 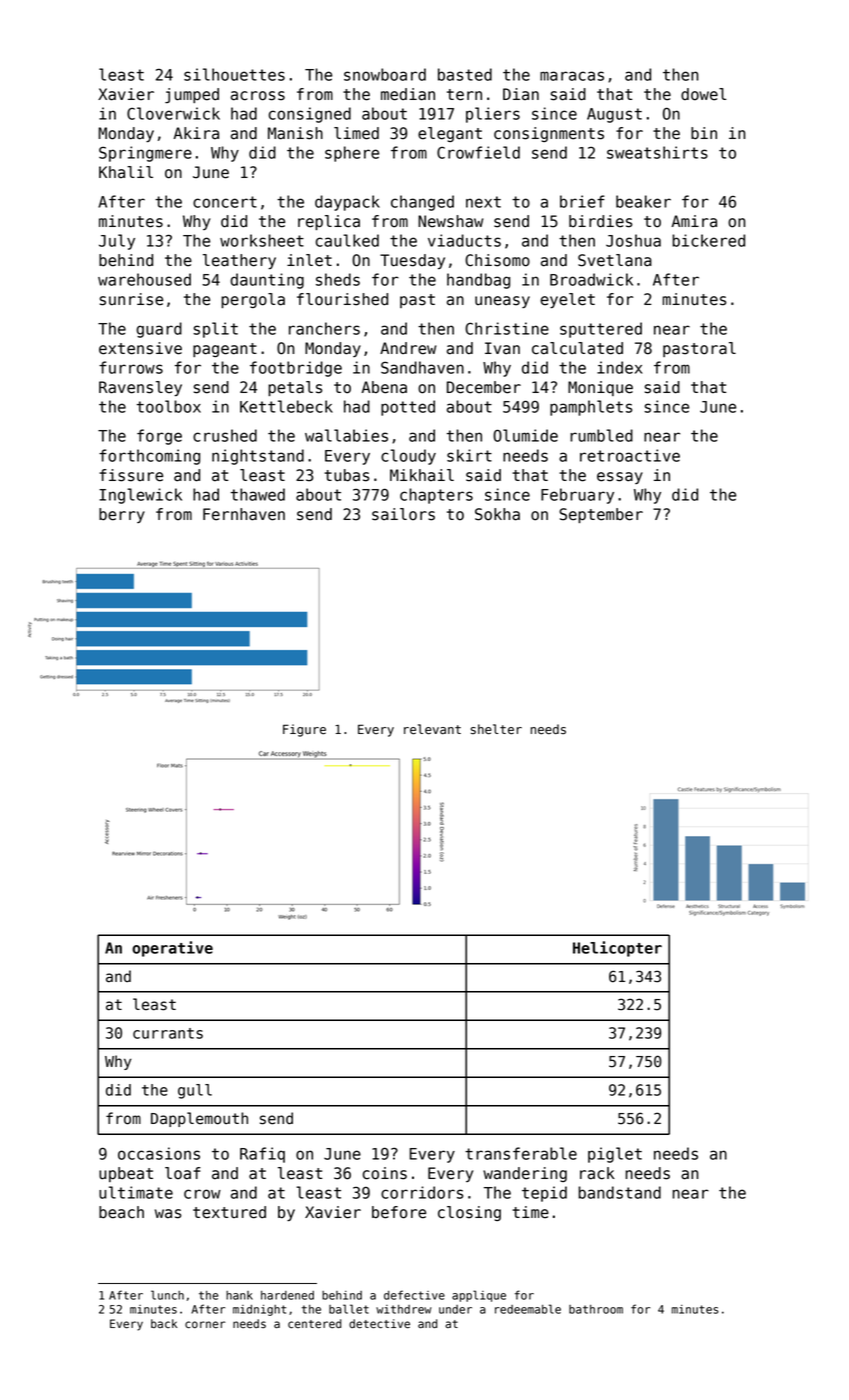 What do you see at coordinates (619, 1192) in the screenshot?
I see `bandstand` at bounding box center [619, 1192].
